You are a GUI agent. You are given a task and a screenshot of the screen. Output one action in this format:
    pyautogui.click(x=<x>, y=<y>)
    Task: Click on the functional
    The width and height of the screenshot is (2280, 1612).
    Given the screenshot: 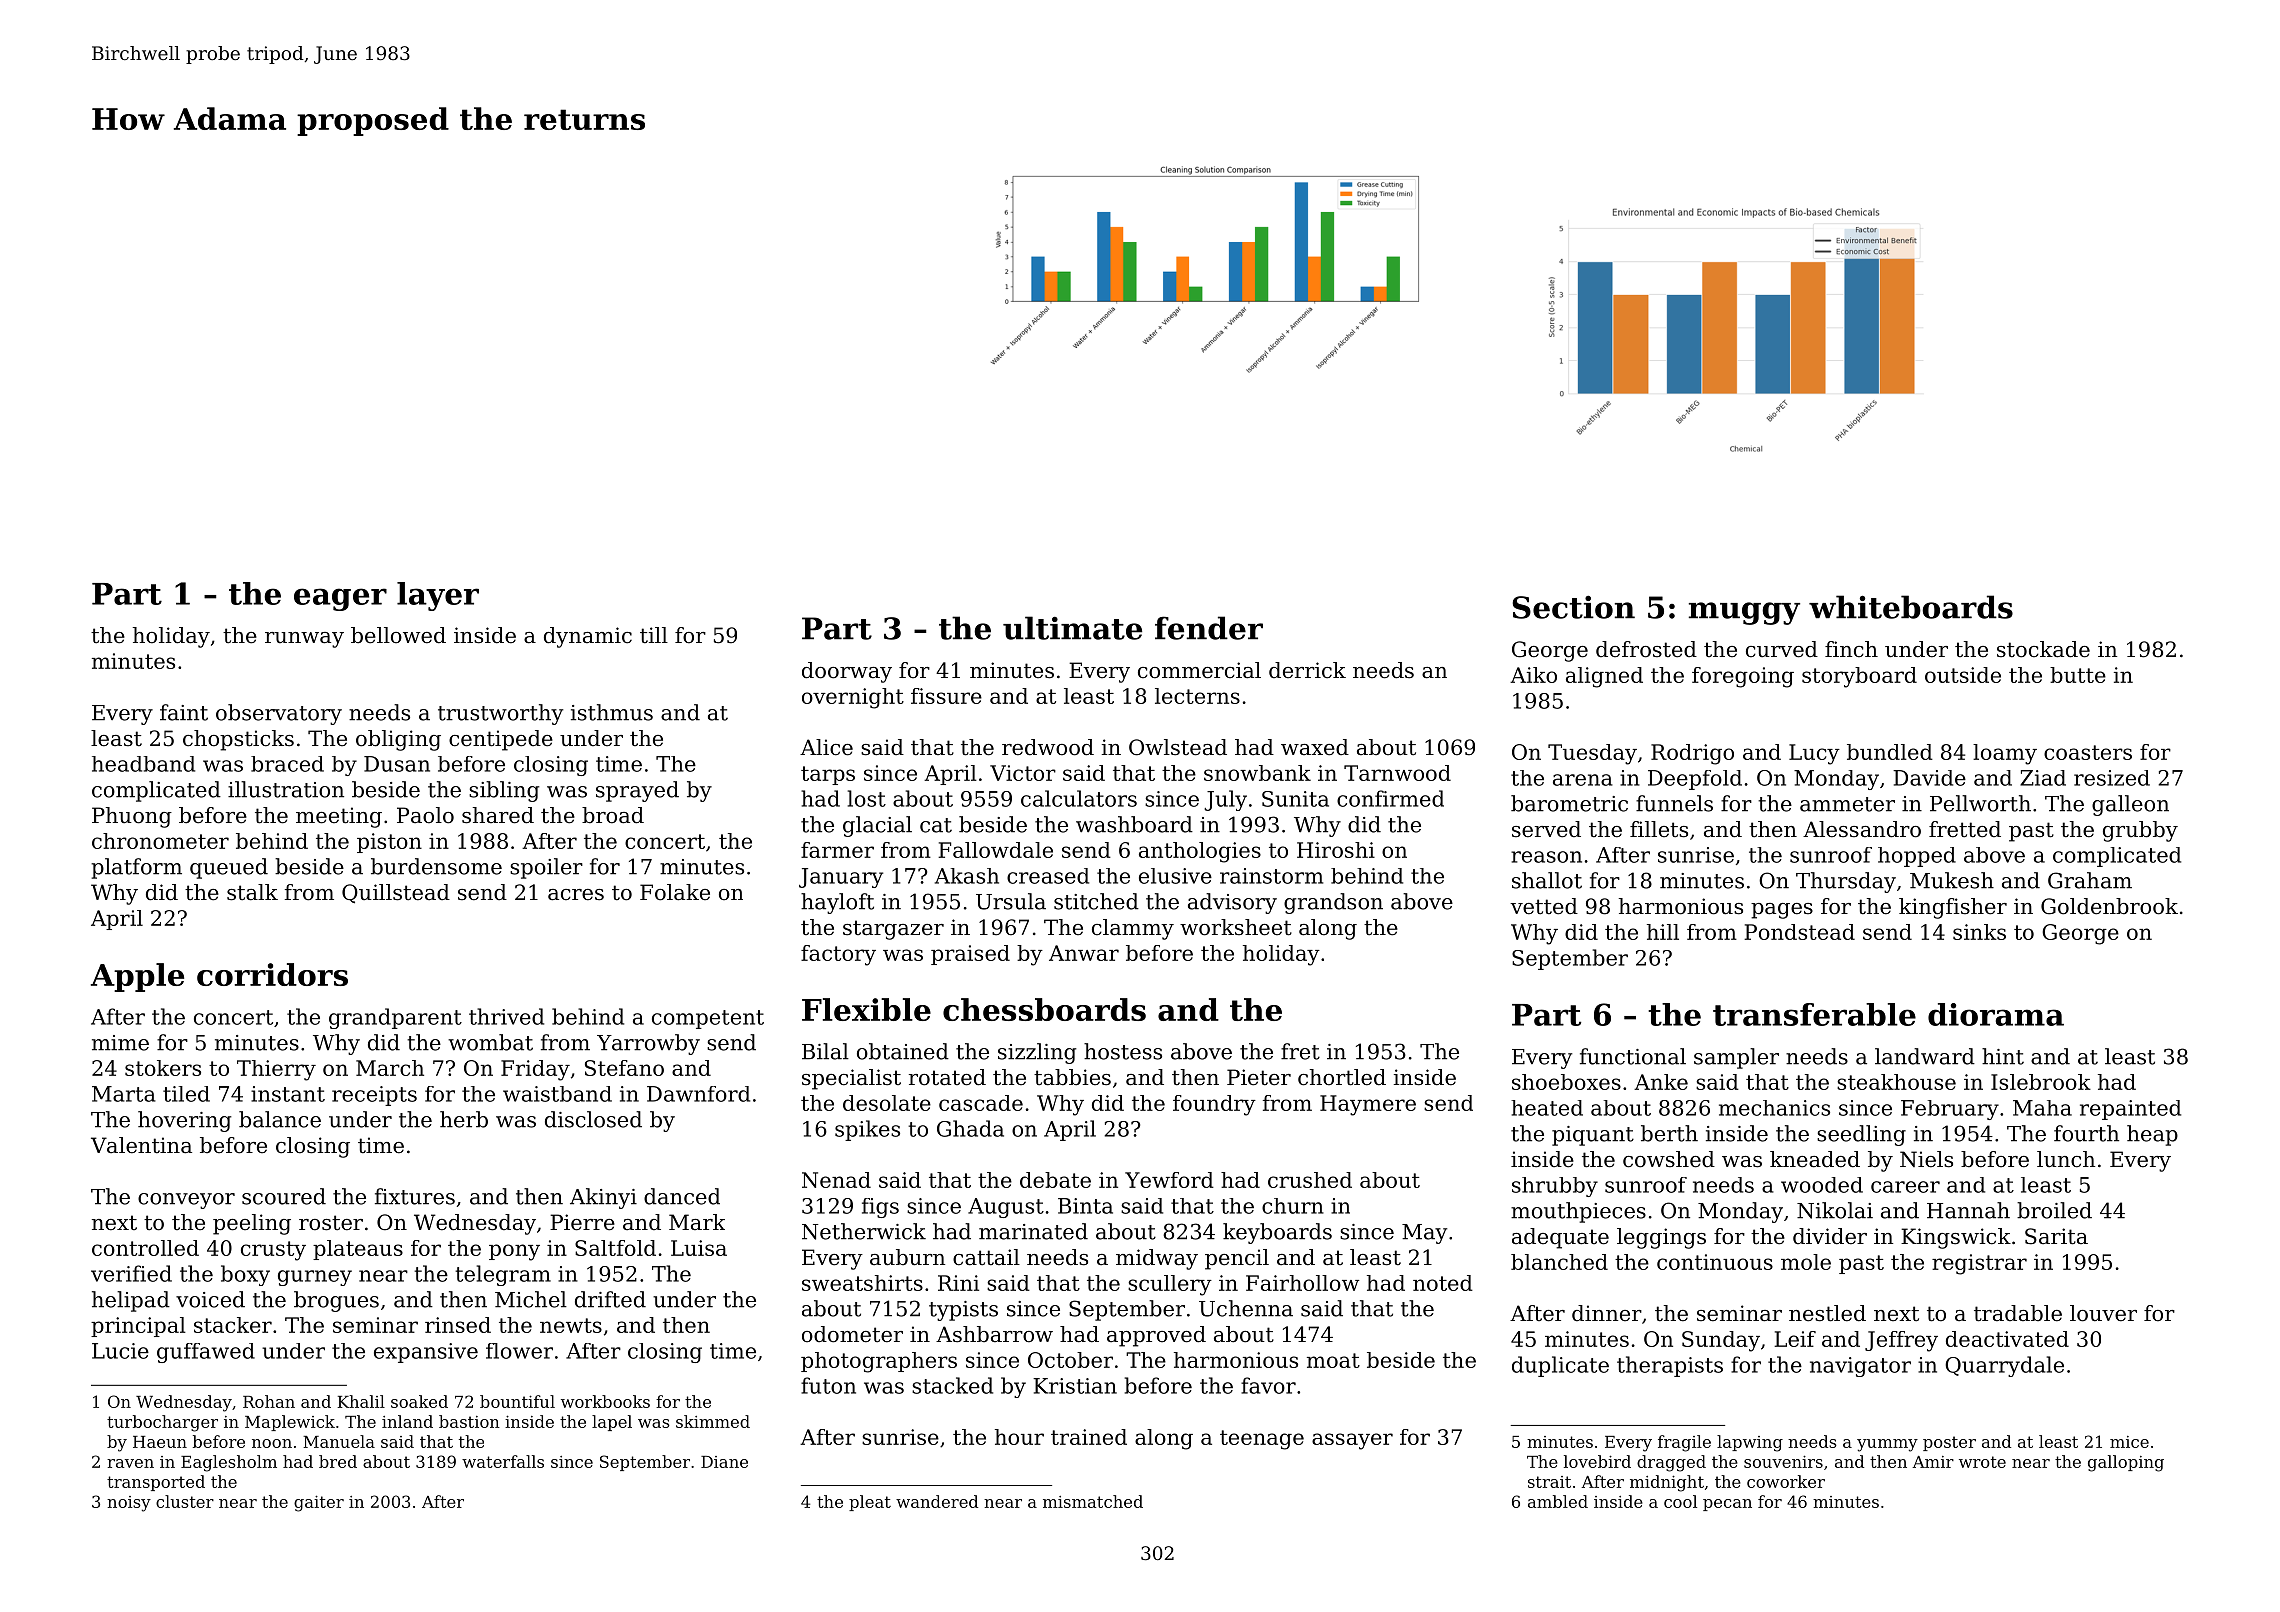 What is the action you would take?
    pyautogui.click(x=1633, y=1056)
